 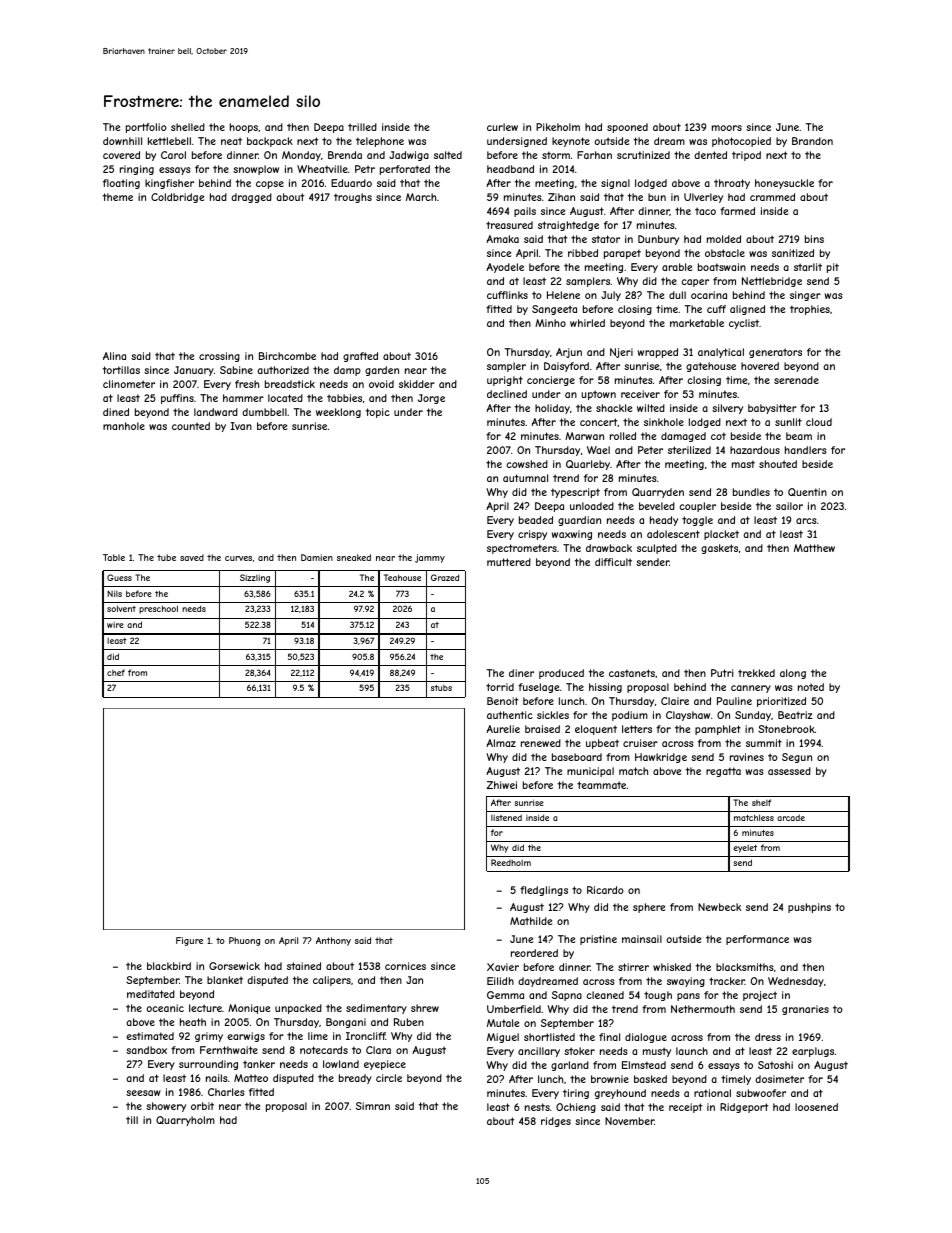 What do you see at coordinates (601, 785) in the page?
I see `teammate` at bounding box center [601, 785].
